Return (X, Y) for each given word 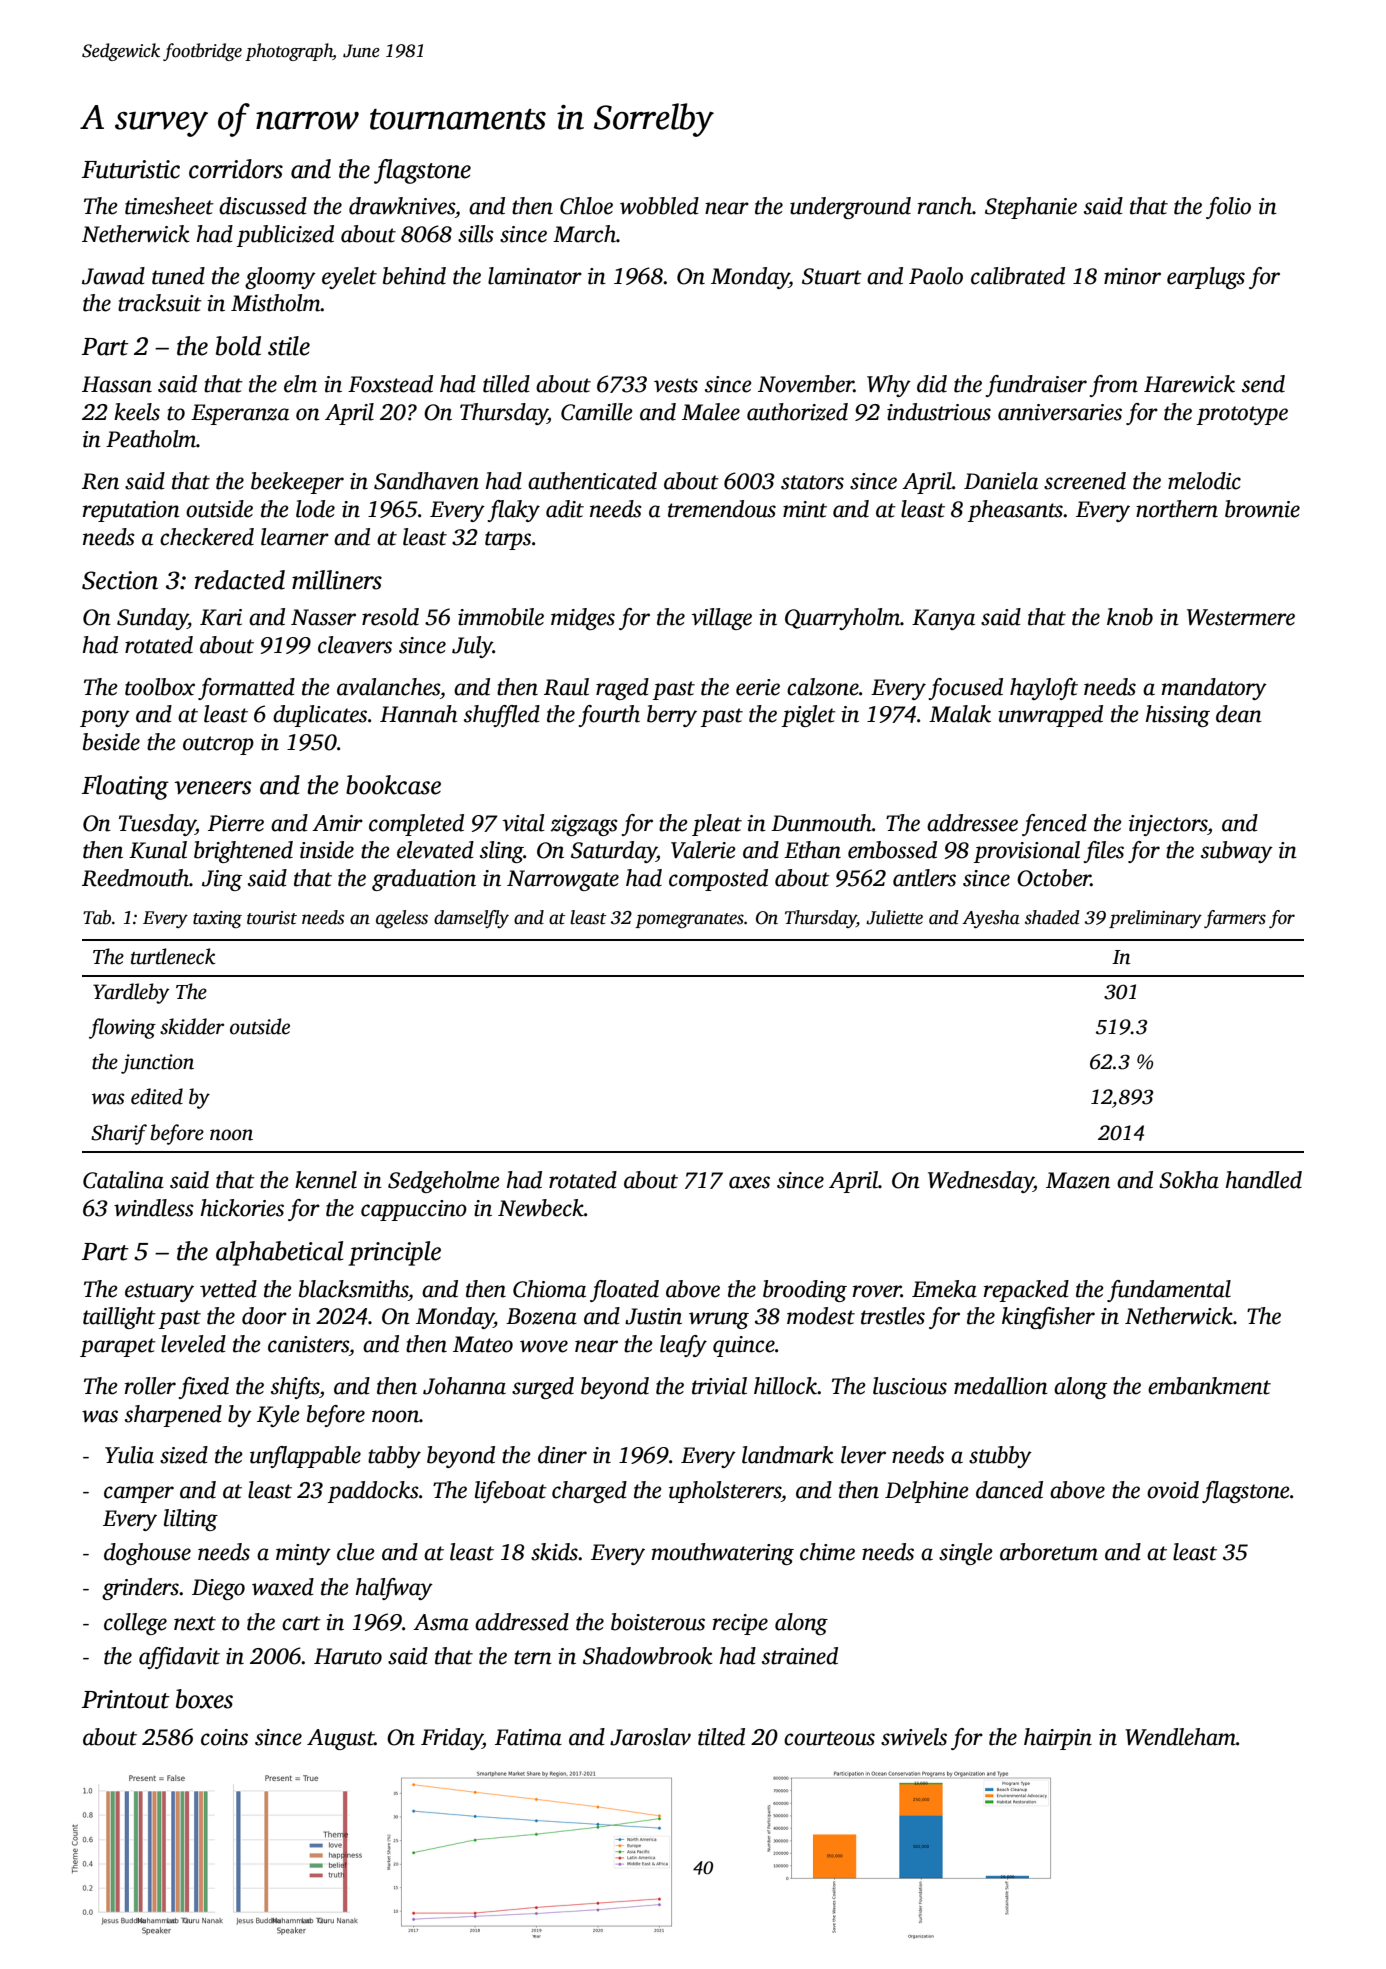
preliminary (1155, 919)
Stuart (832, 276)
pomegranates (689, 921)
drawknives (402, 206)
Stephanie (1031, 208)
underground (850, 208)
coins (224, 1737)
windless (154, 1208)
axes (749, 1182)
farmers (1235, 919)
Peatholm (151, 439)
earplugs (1206, 278)
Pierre (236, 823)
